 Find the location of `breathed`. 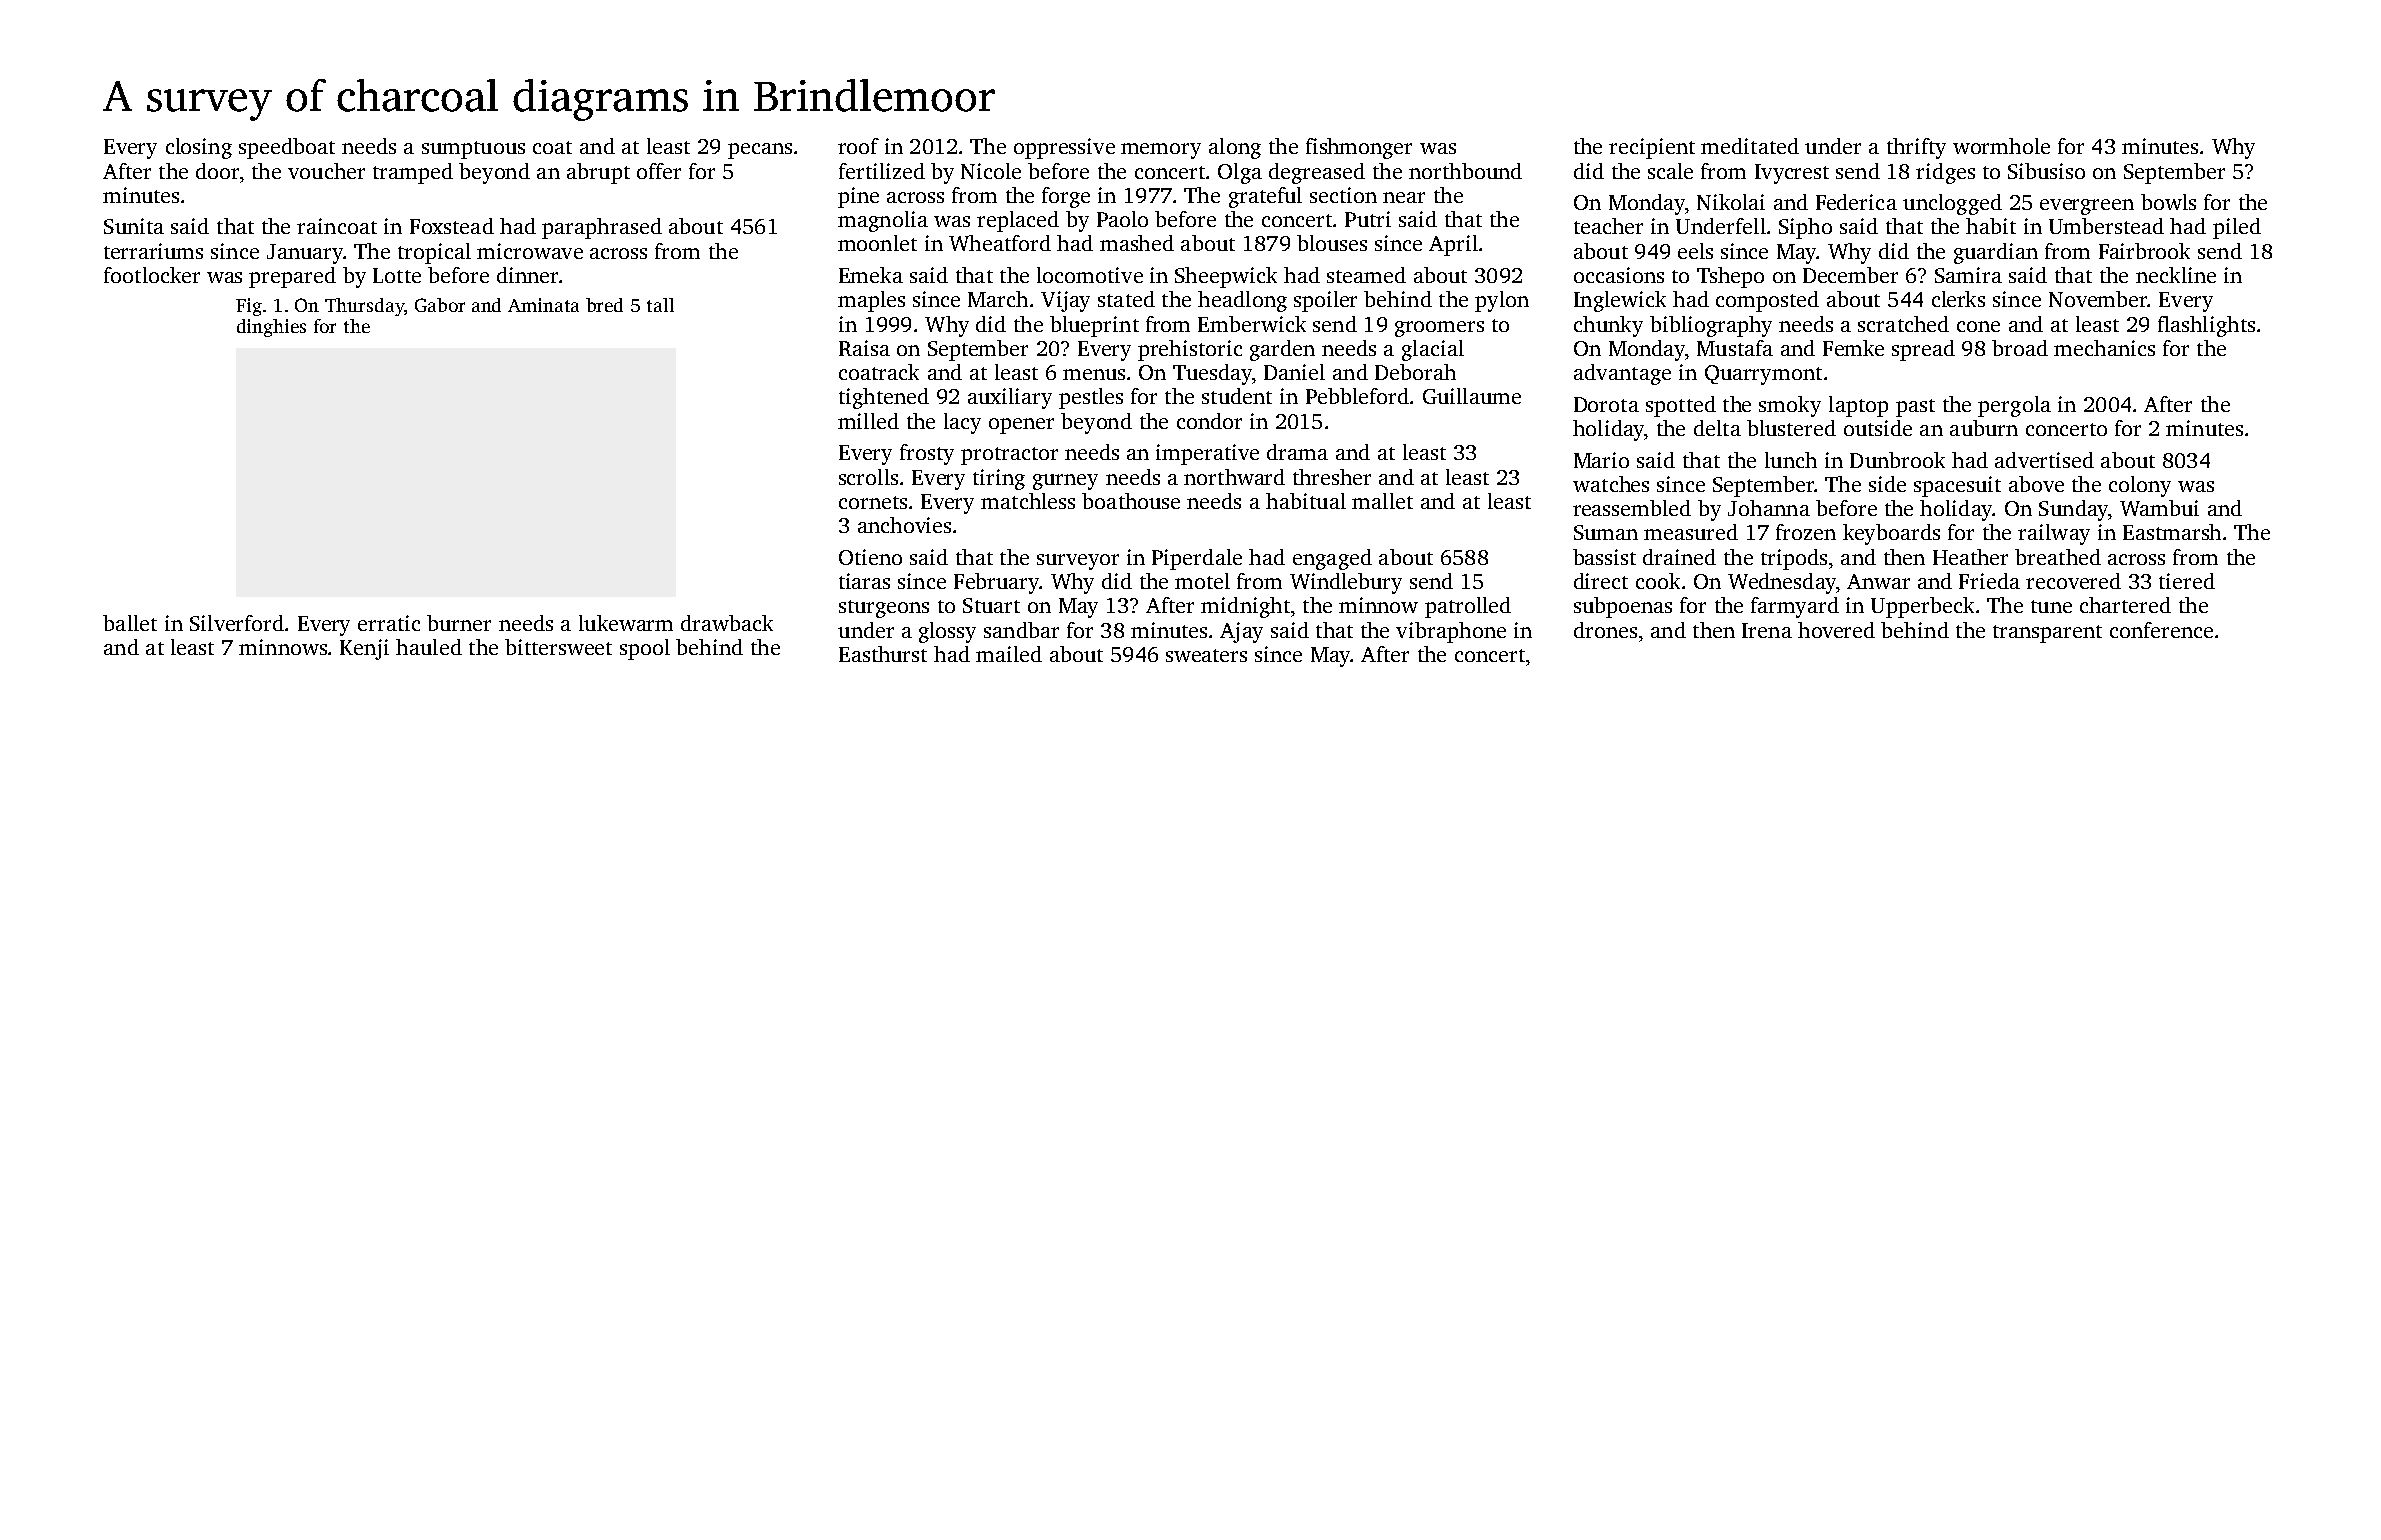

breathed is located at coordinates (2058, 557).
